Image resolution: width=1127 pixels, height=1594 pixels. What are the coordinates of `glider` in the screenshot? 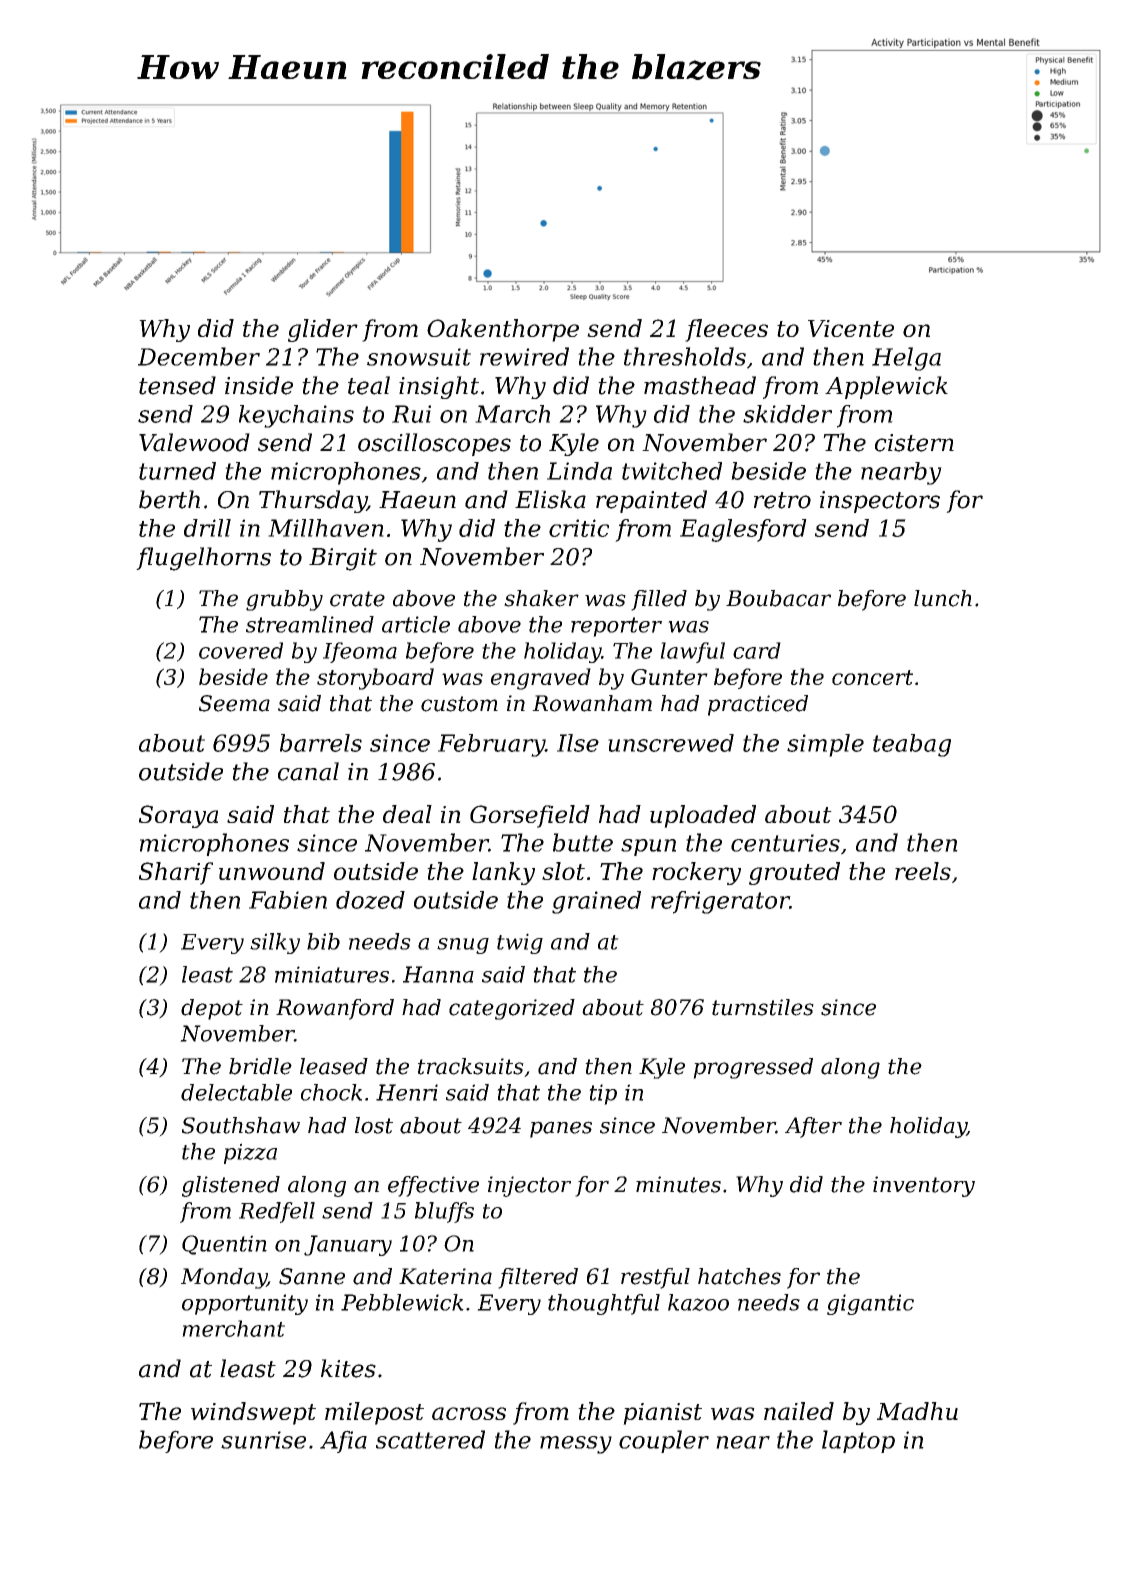 It's located at (323, 330).
